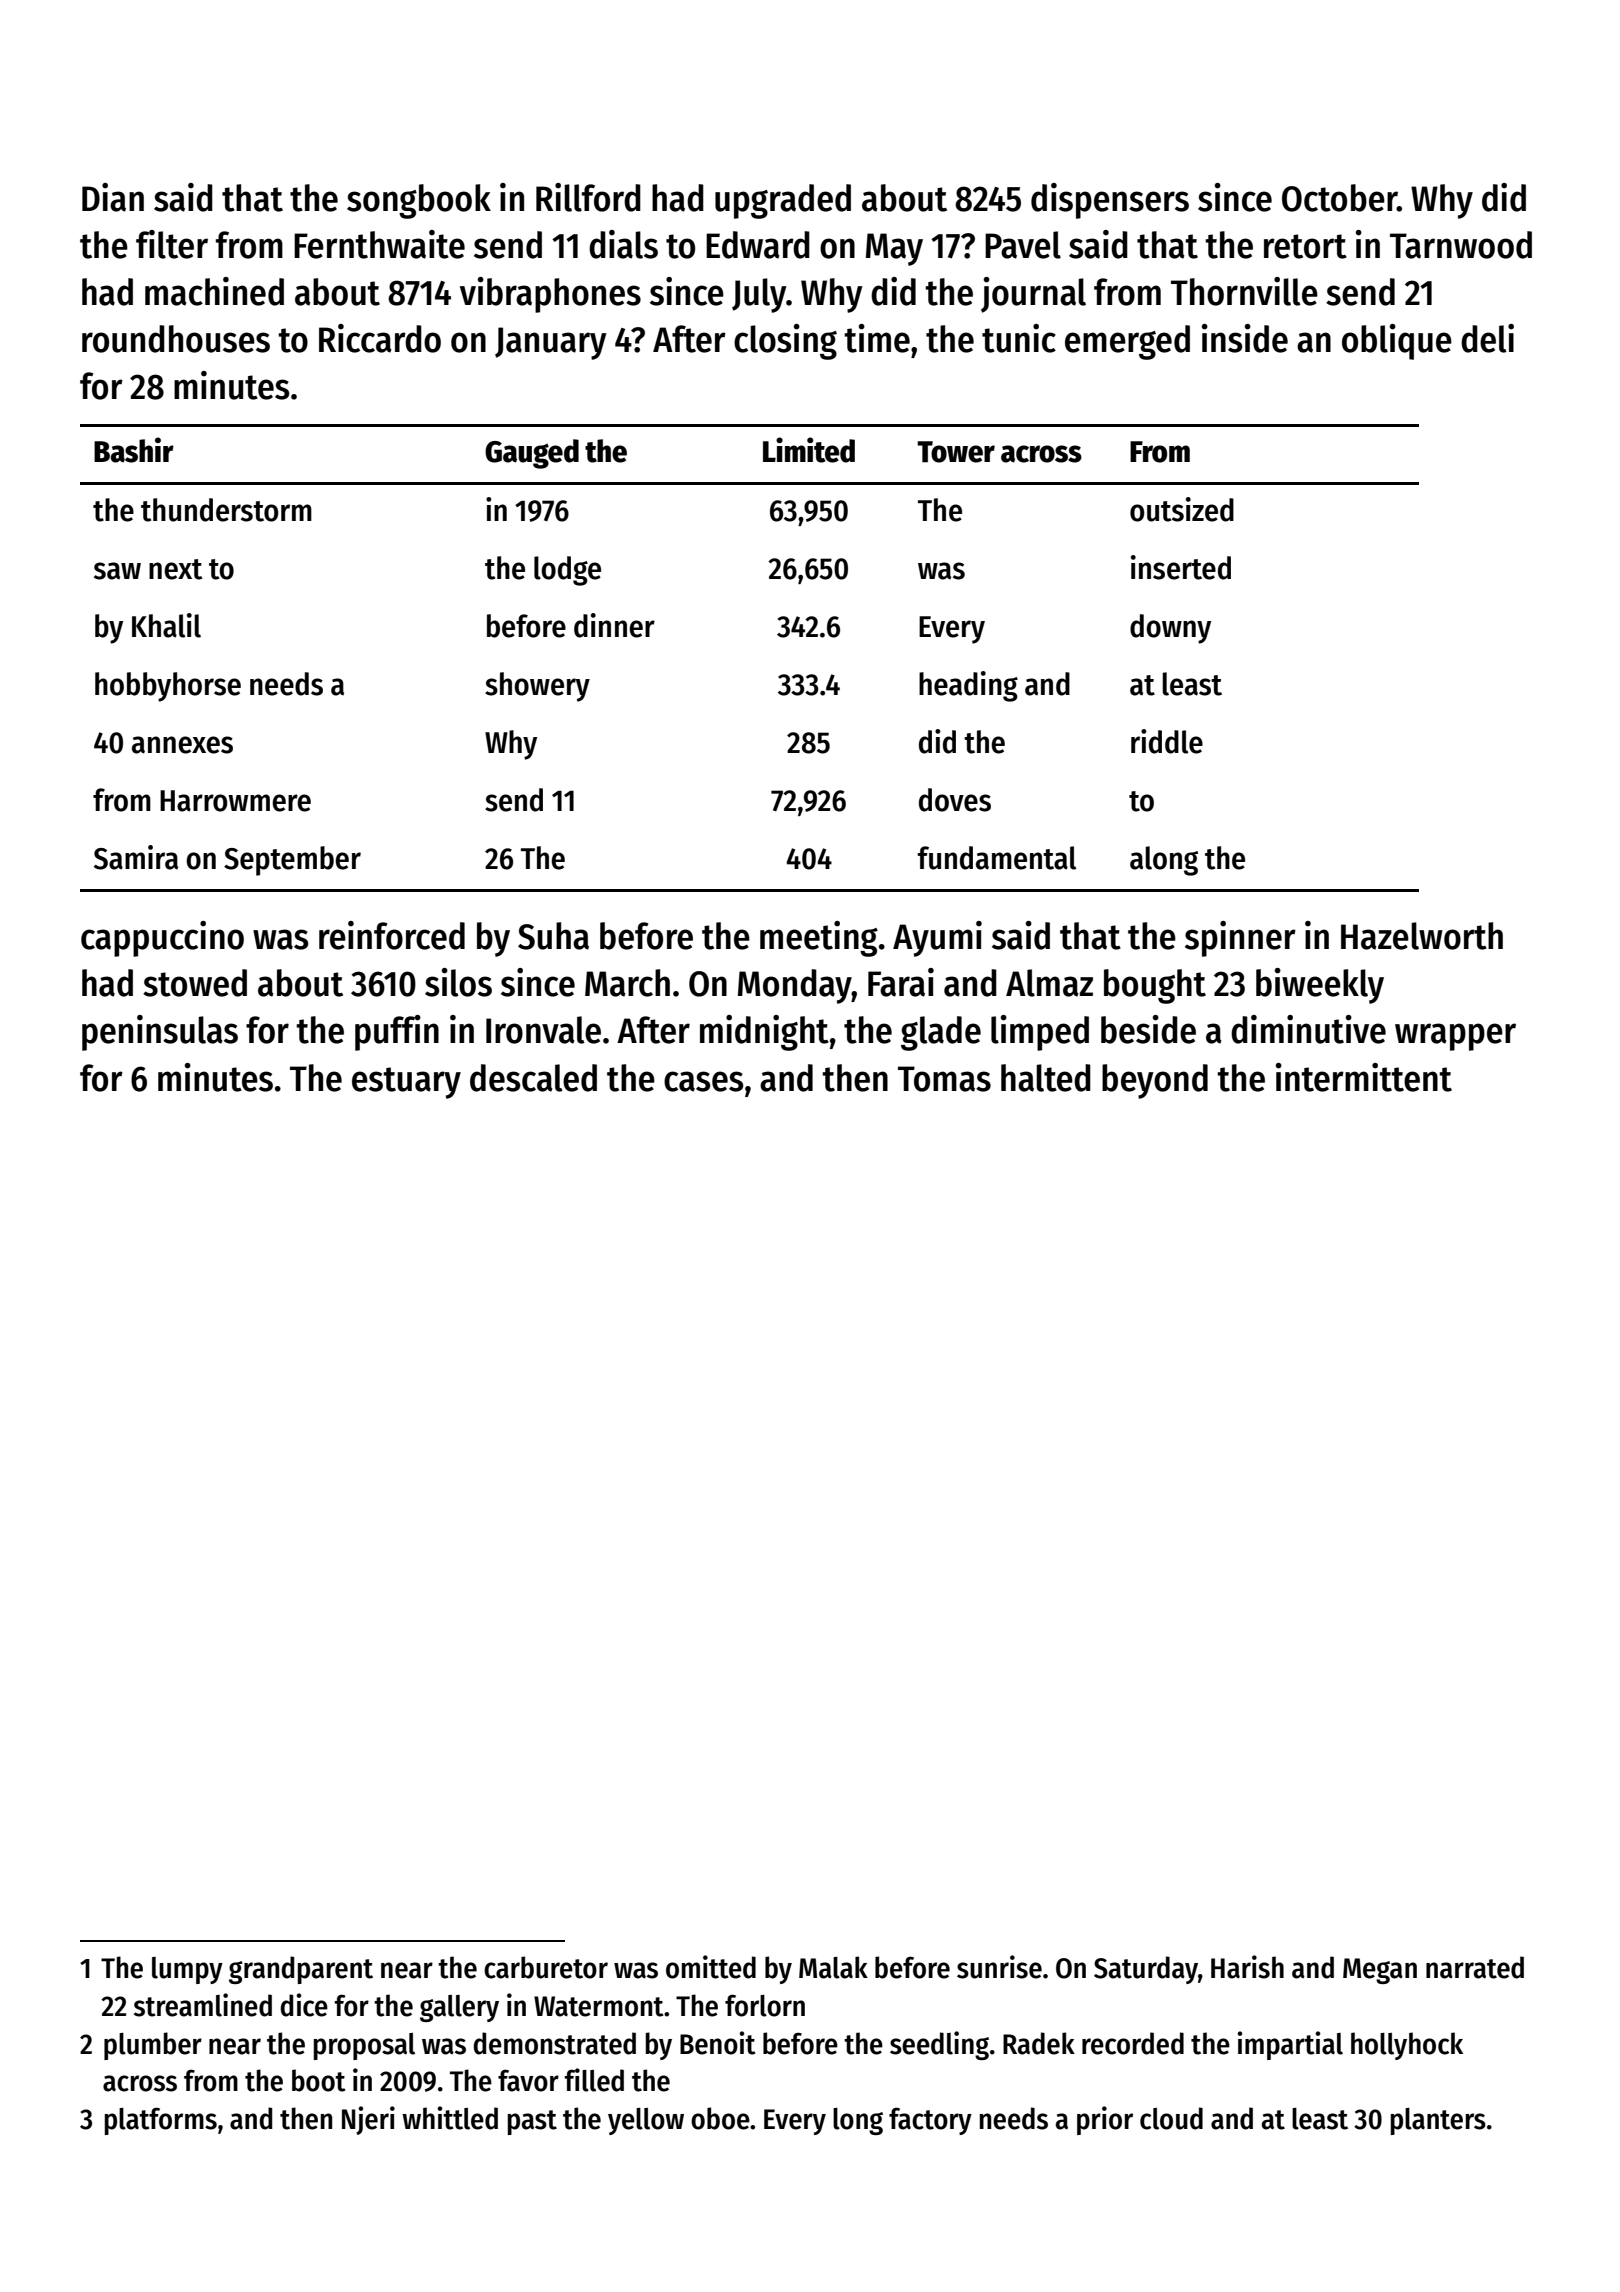 The width and height of the screenshot is (1620, 2292). I want to click on Gauged, so click(532, 454).
